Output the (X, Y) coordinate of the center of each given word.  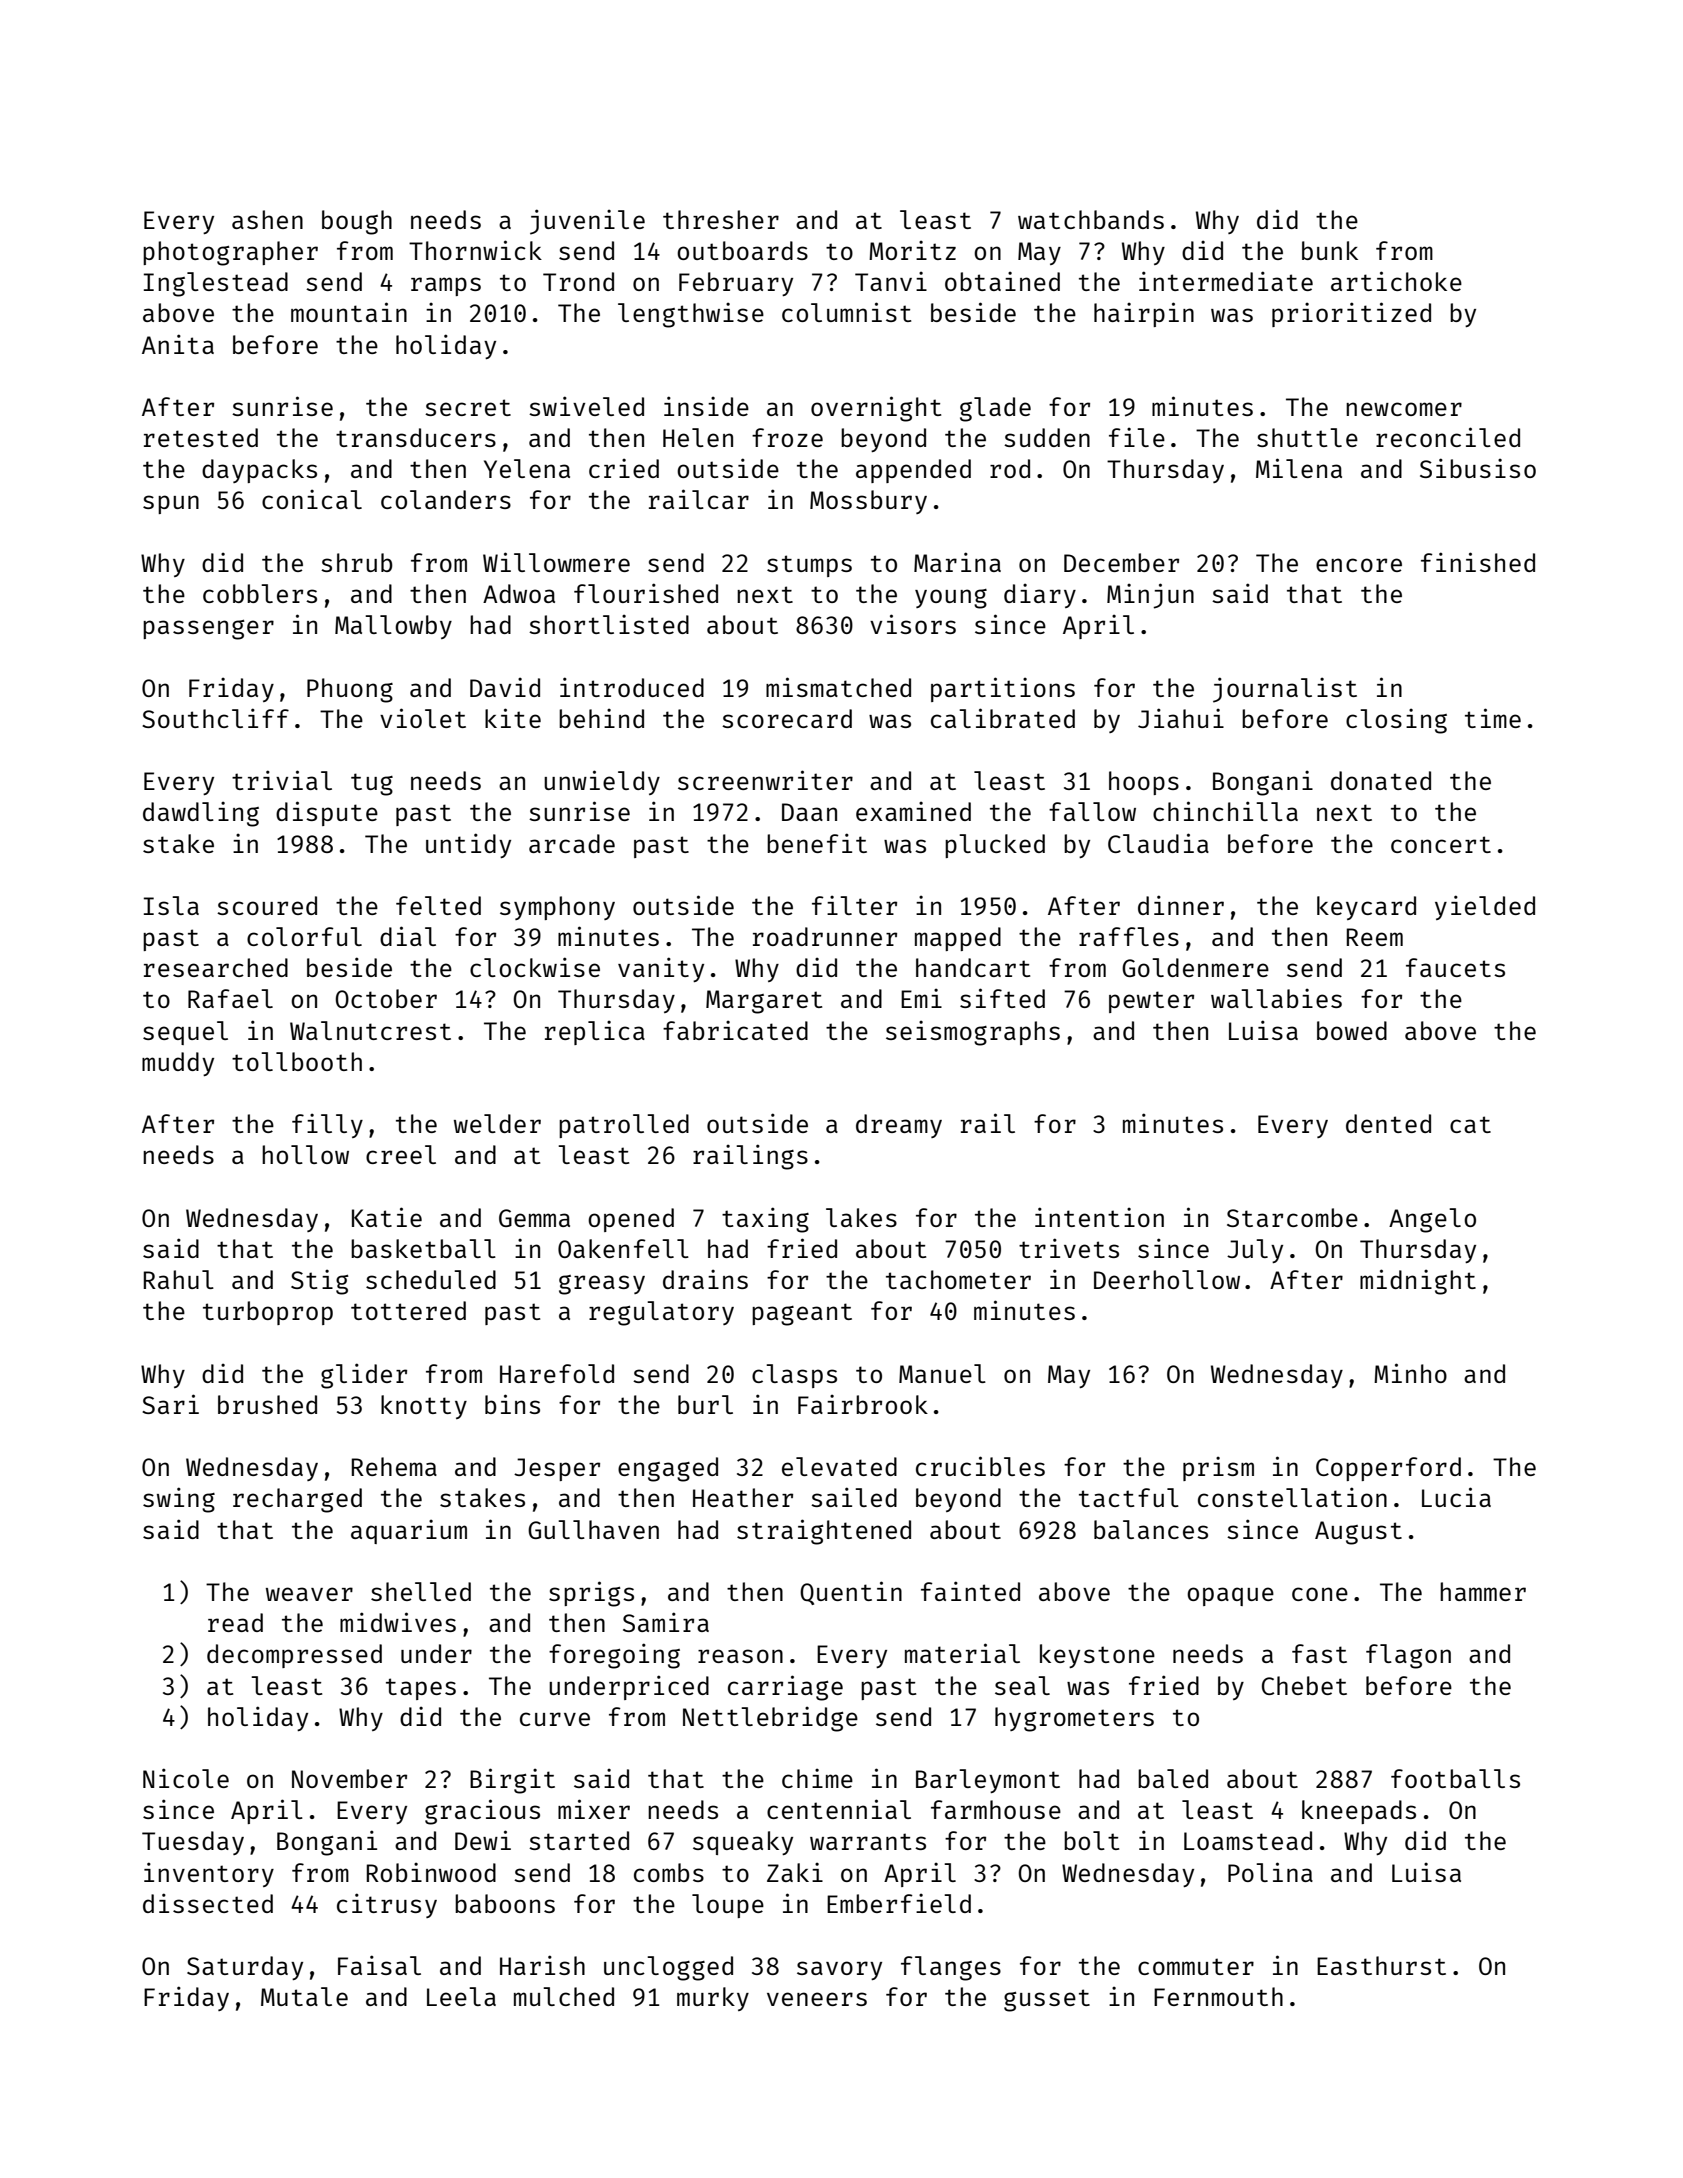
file (1137, 437)
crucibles (980, 1466)
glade (995, 409)
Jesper (557, 1469)
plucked (995, 846)
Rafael (230, 998)
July (1255, 1251)
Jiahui (1181, 718)
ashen (267, 219)
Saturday (245, 1968)
